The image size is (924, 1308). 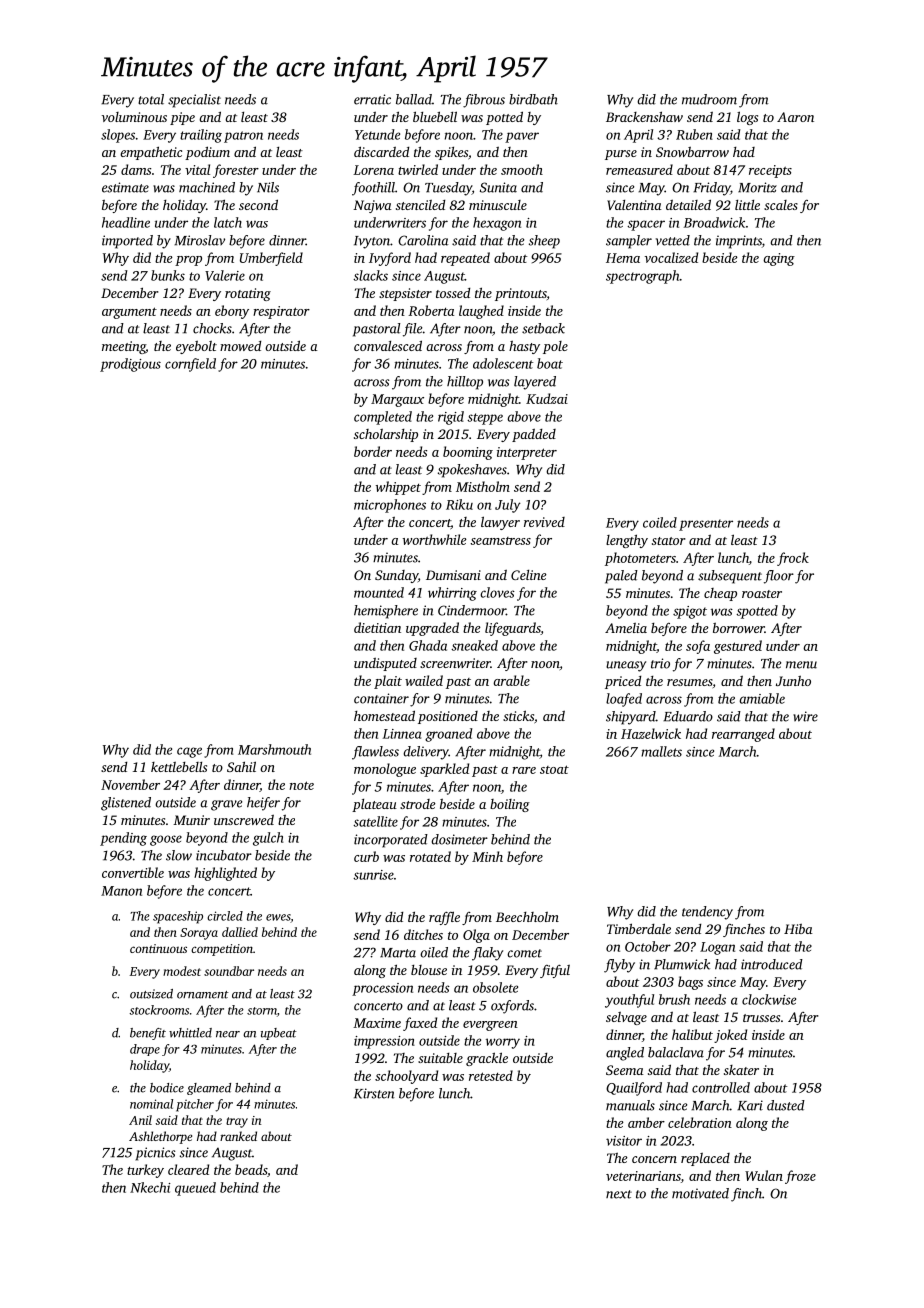 I want to click on padded, so click(x=534, y=435).
